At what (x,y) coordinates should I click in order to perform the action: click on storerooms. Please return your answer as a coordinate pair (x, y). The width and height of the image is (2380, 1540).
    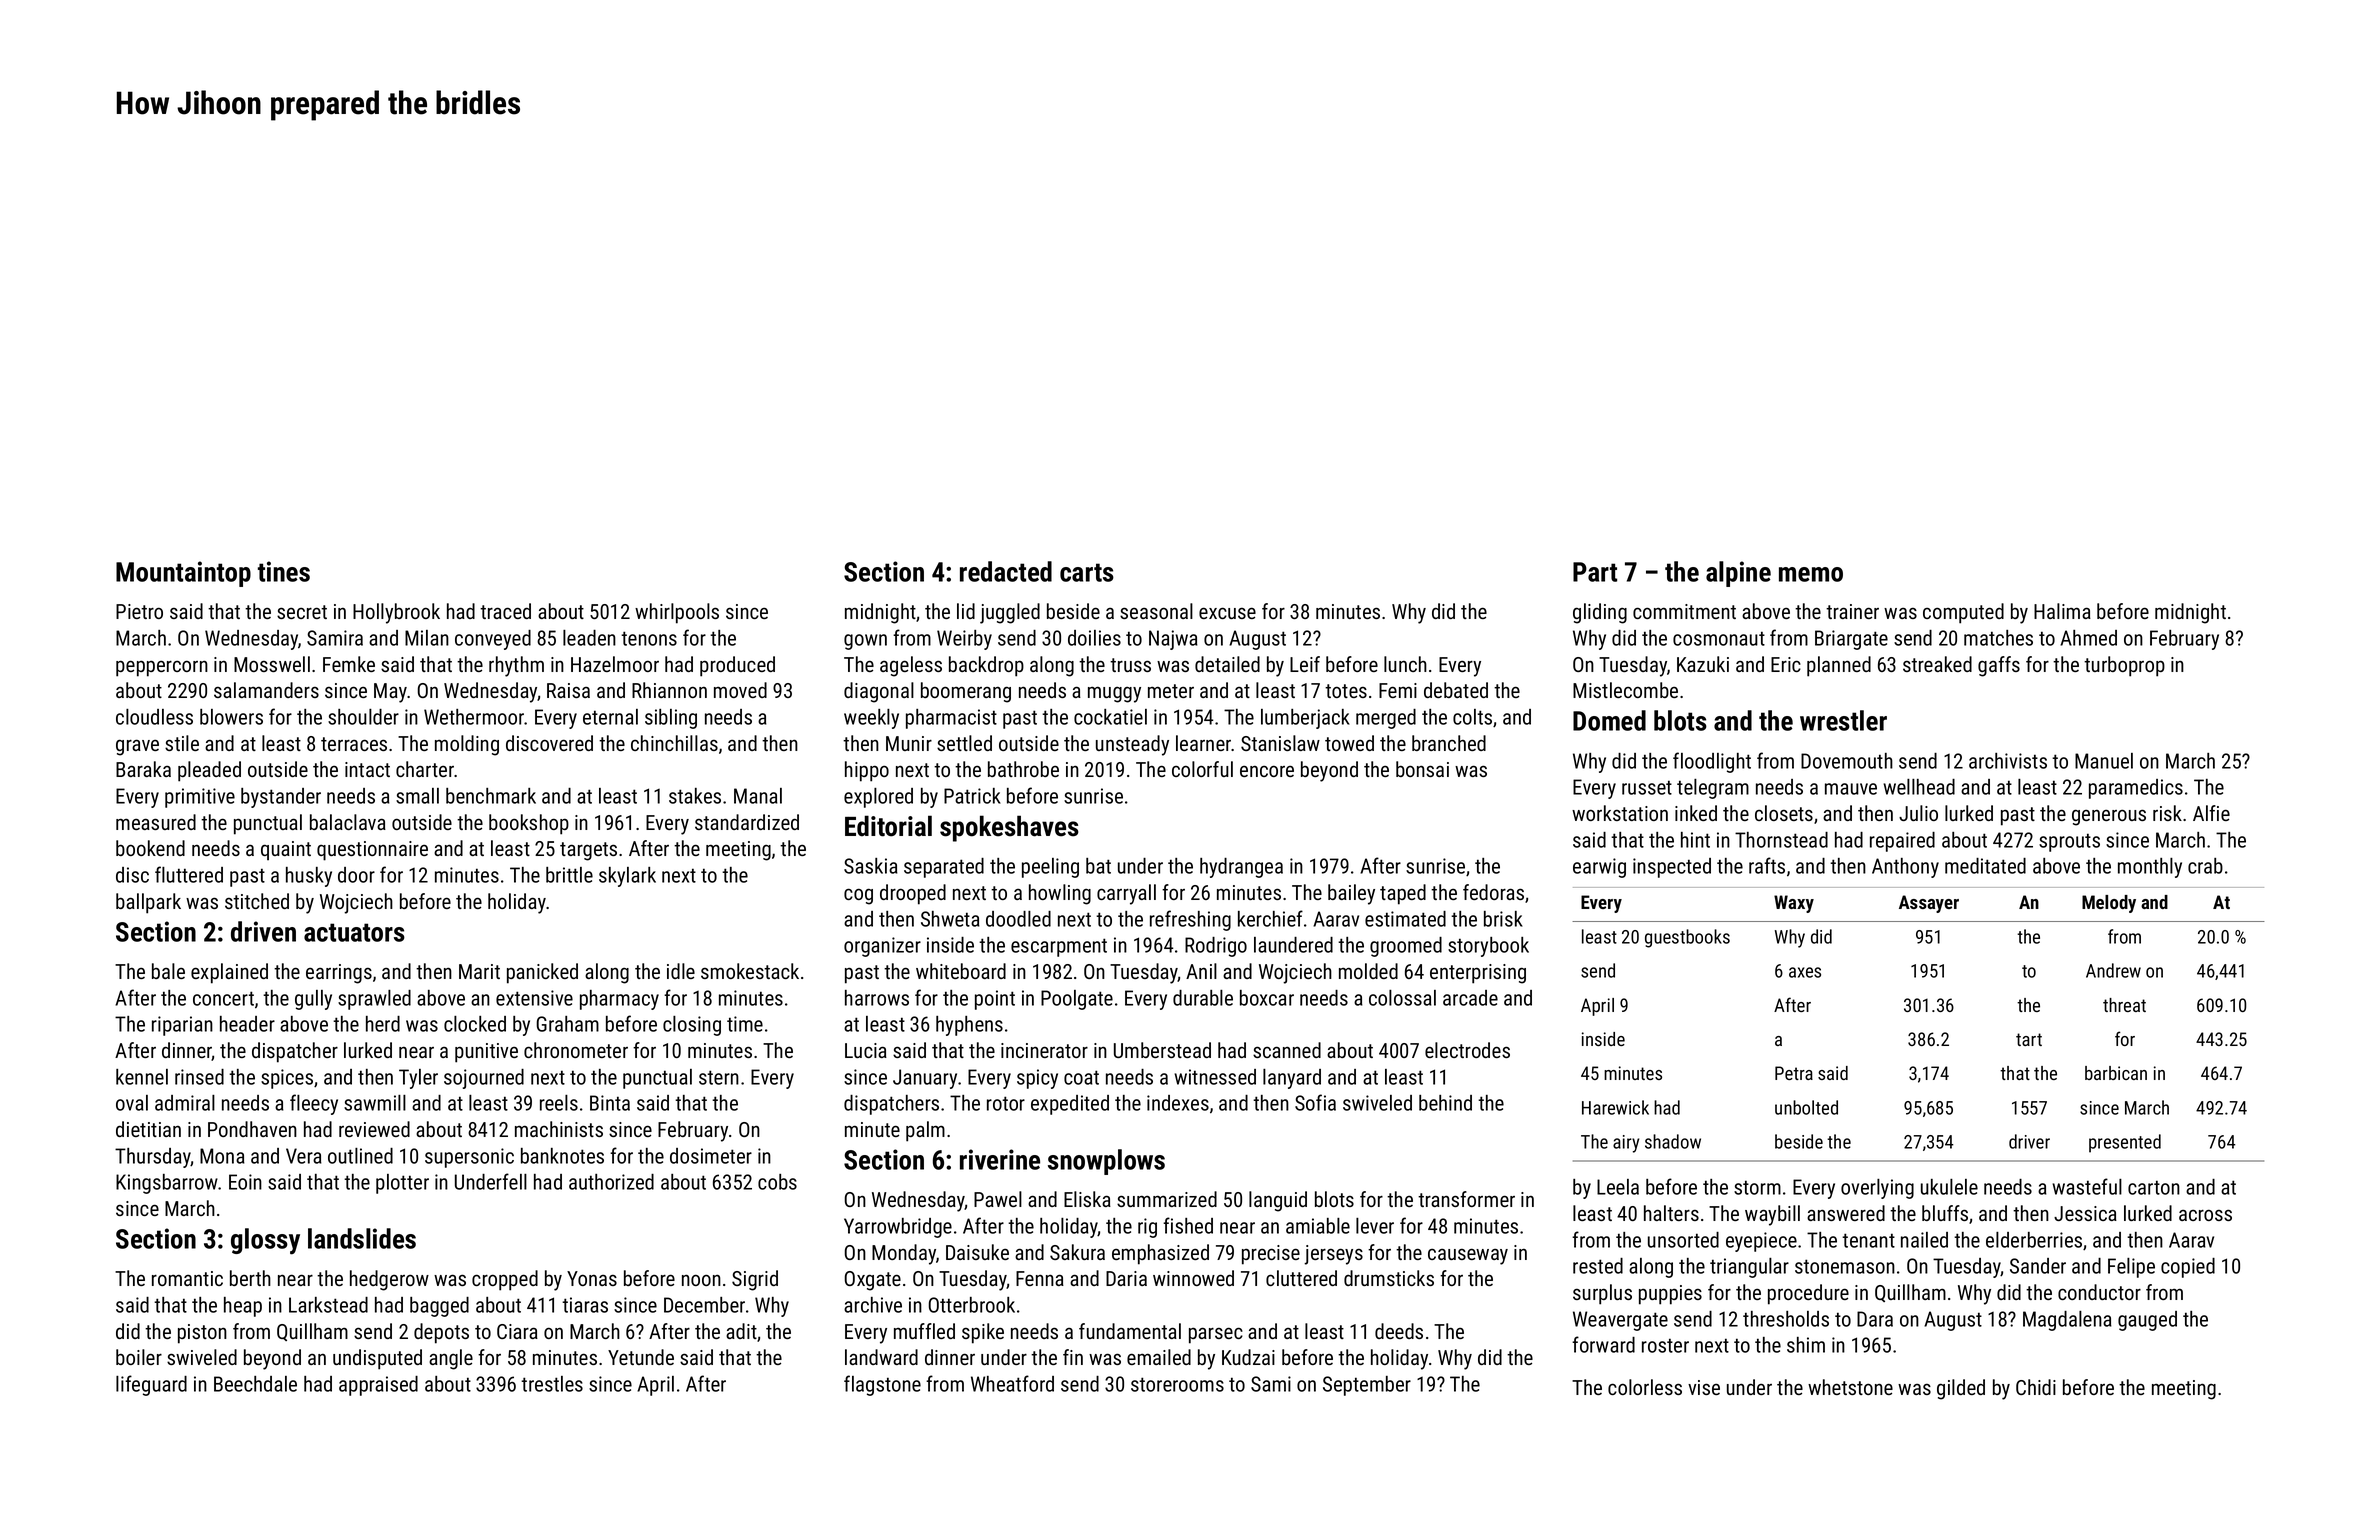
    Looking at the image, I should click on (1177, 1384).
